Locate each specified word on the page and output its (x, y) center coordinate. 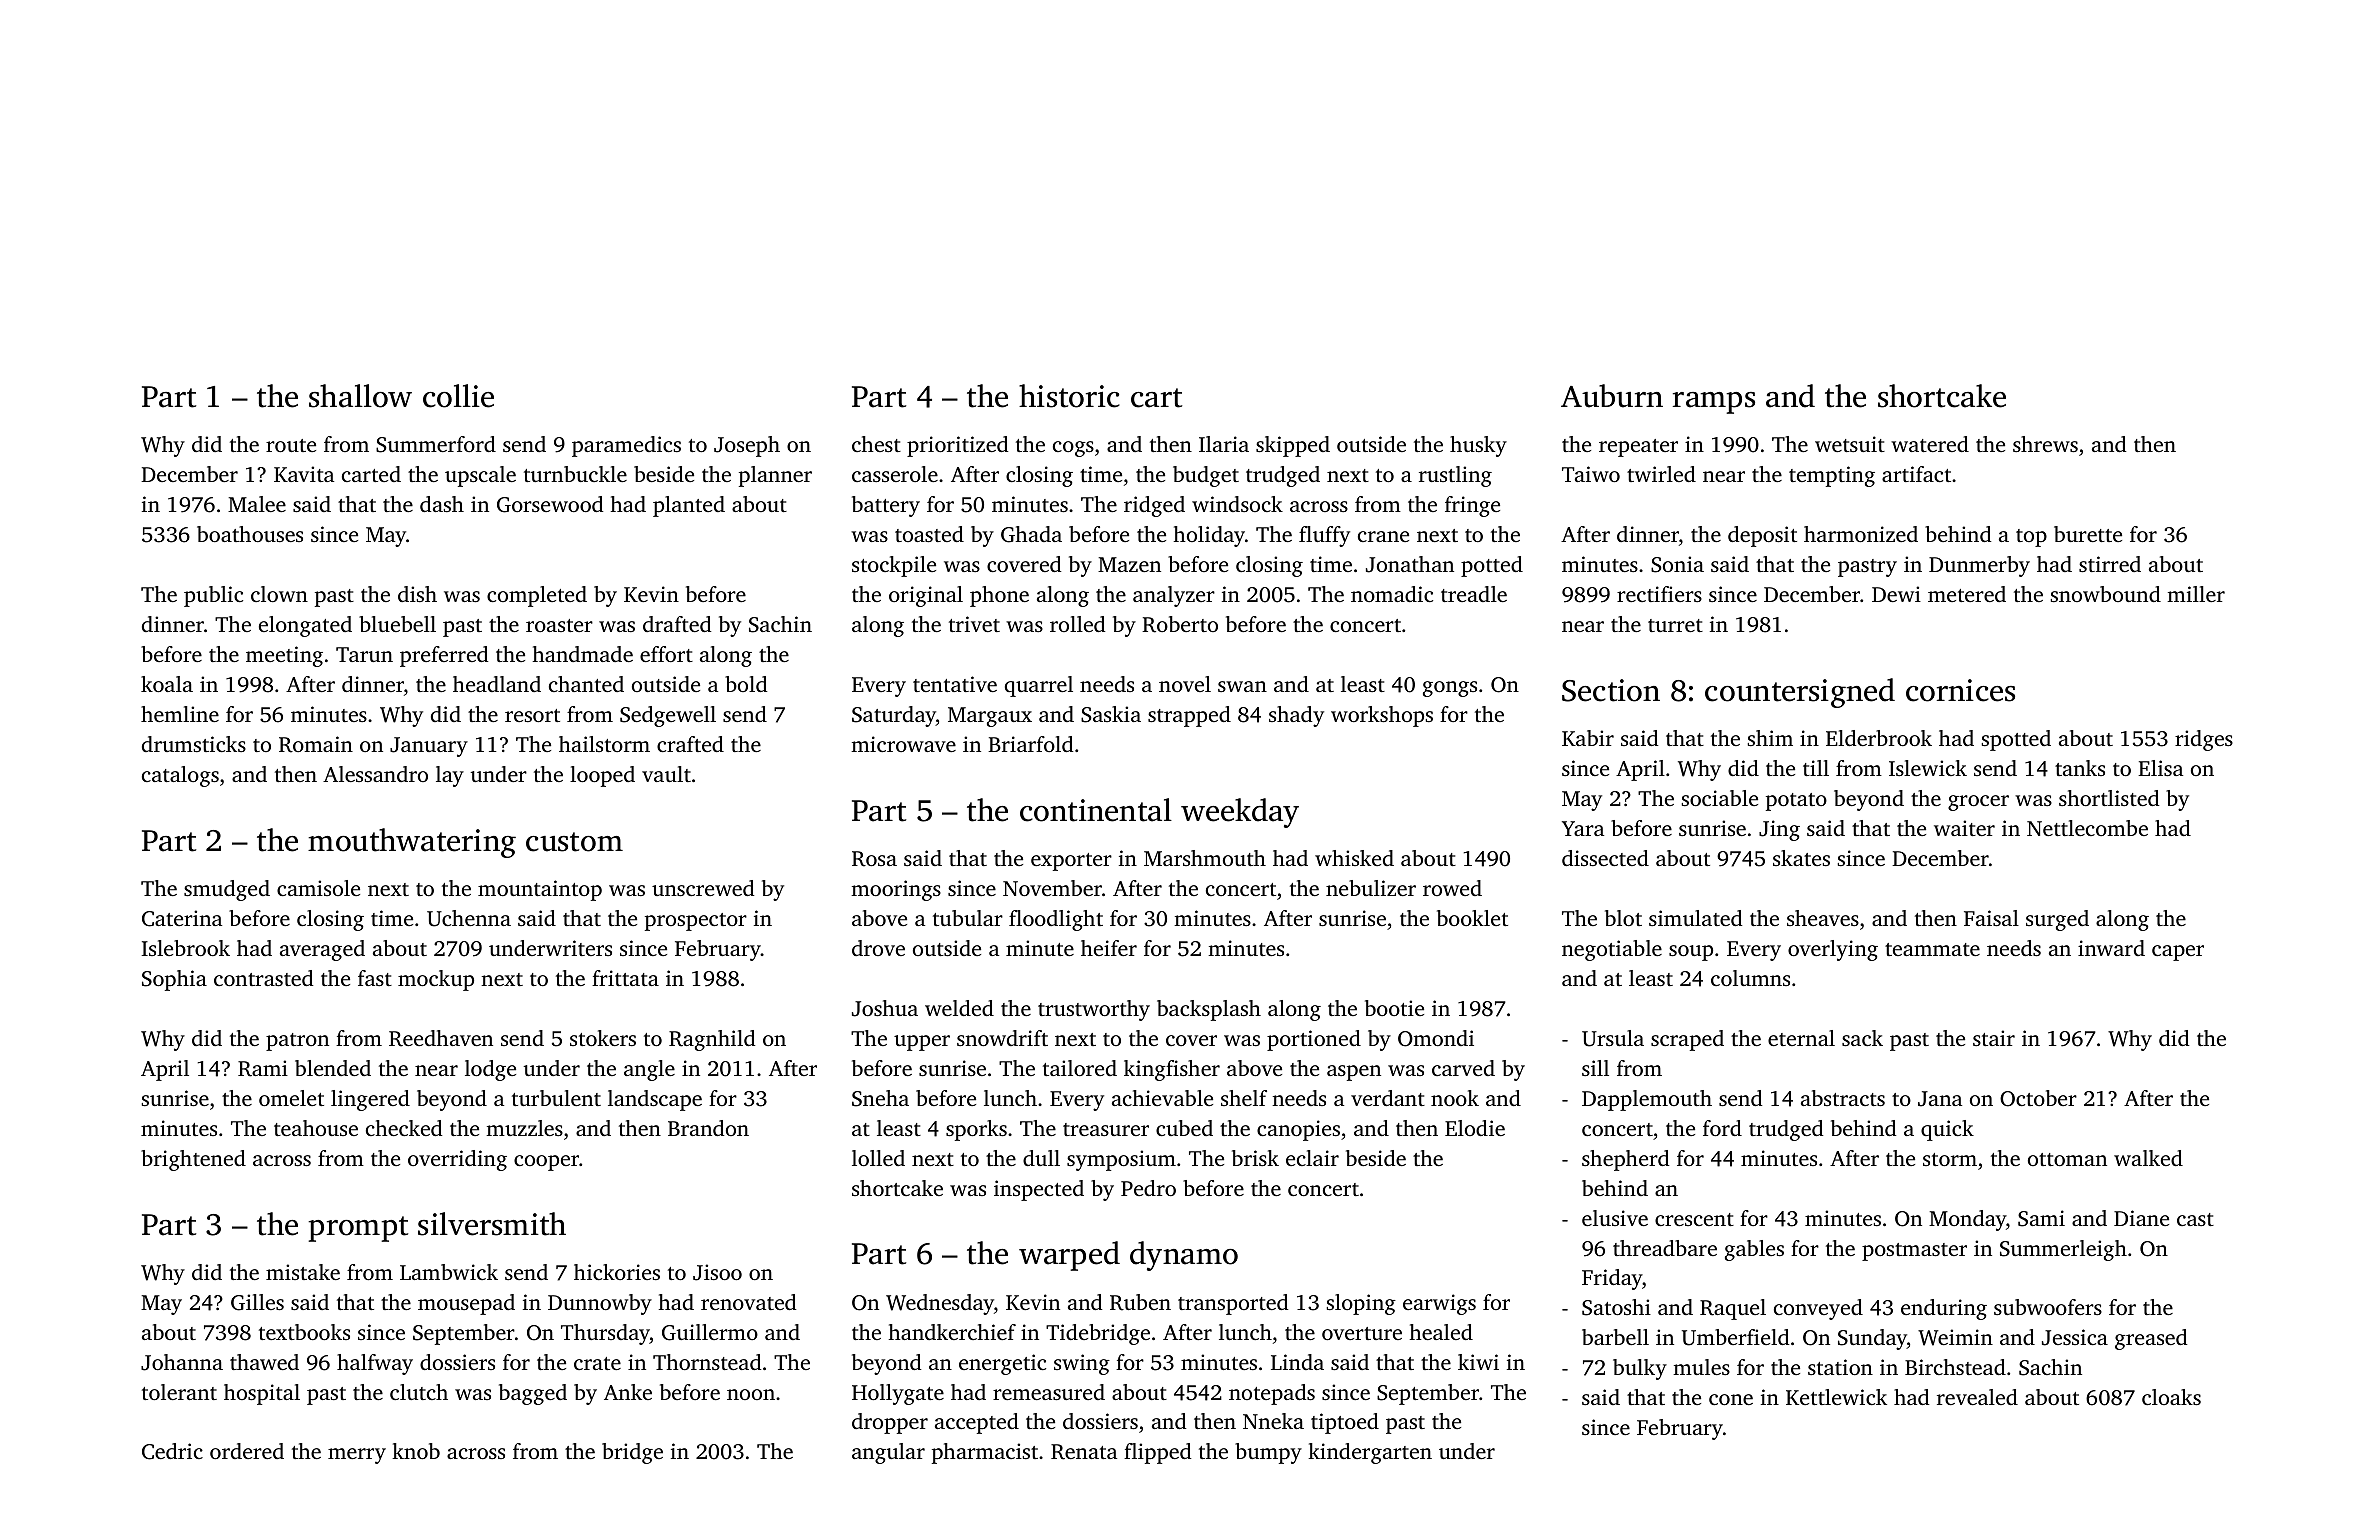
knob (416, 1451)
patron (297, 1042)
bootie (1394, 1008)
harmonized (1861, 534)
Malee (257, 504)
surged (2057, 920)
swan (1242, 686)
